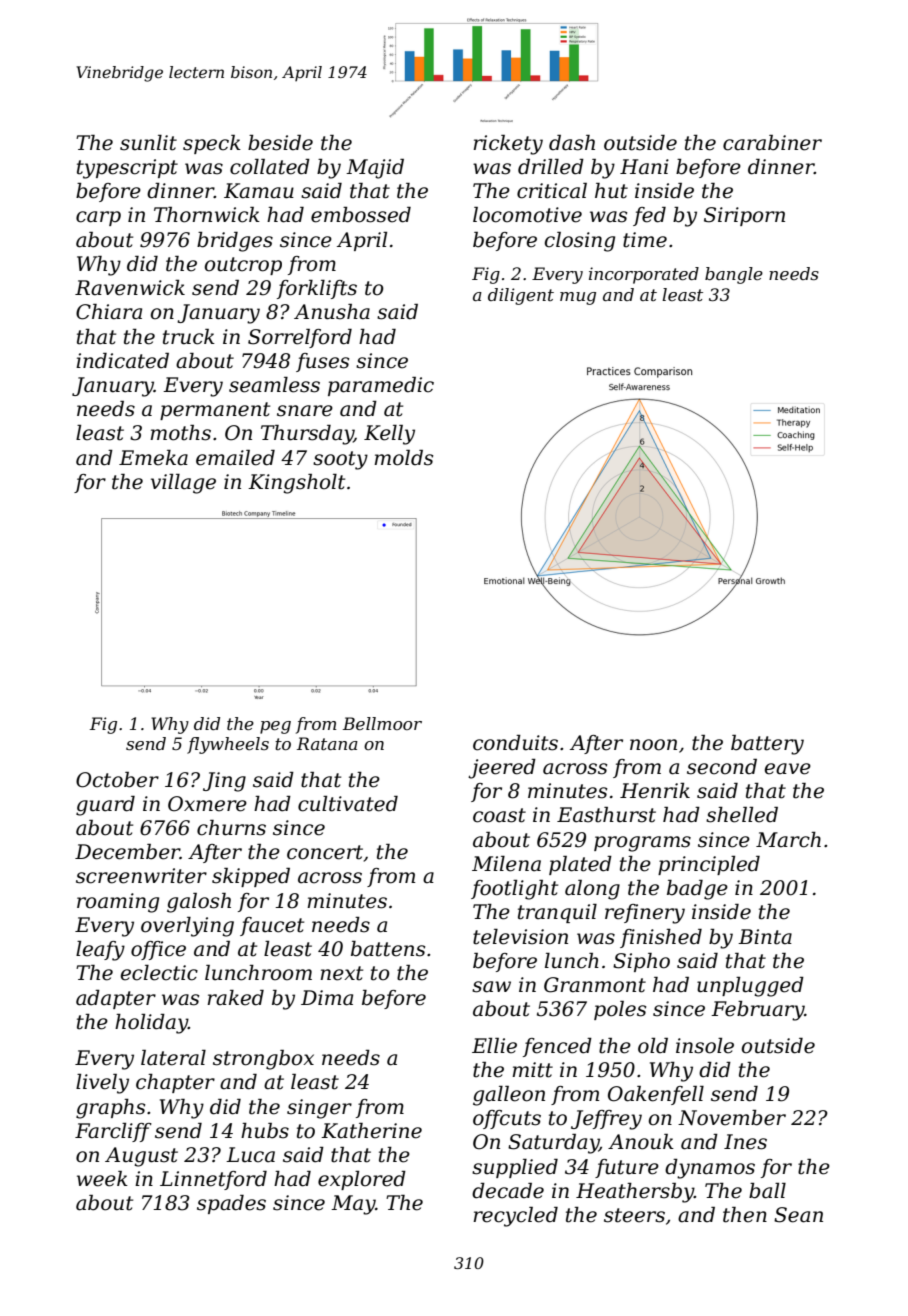 This page has height=1316, width=908. What do you see at coordinates (744, 216) in the page?
I see `Siriporn` at bounding box center [744, 216].
